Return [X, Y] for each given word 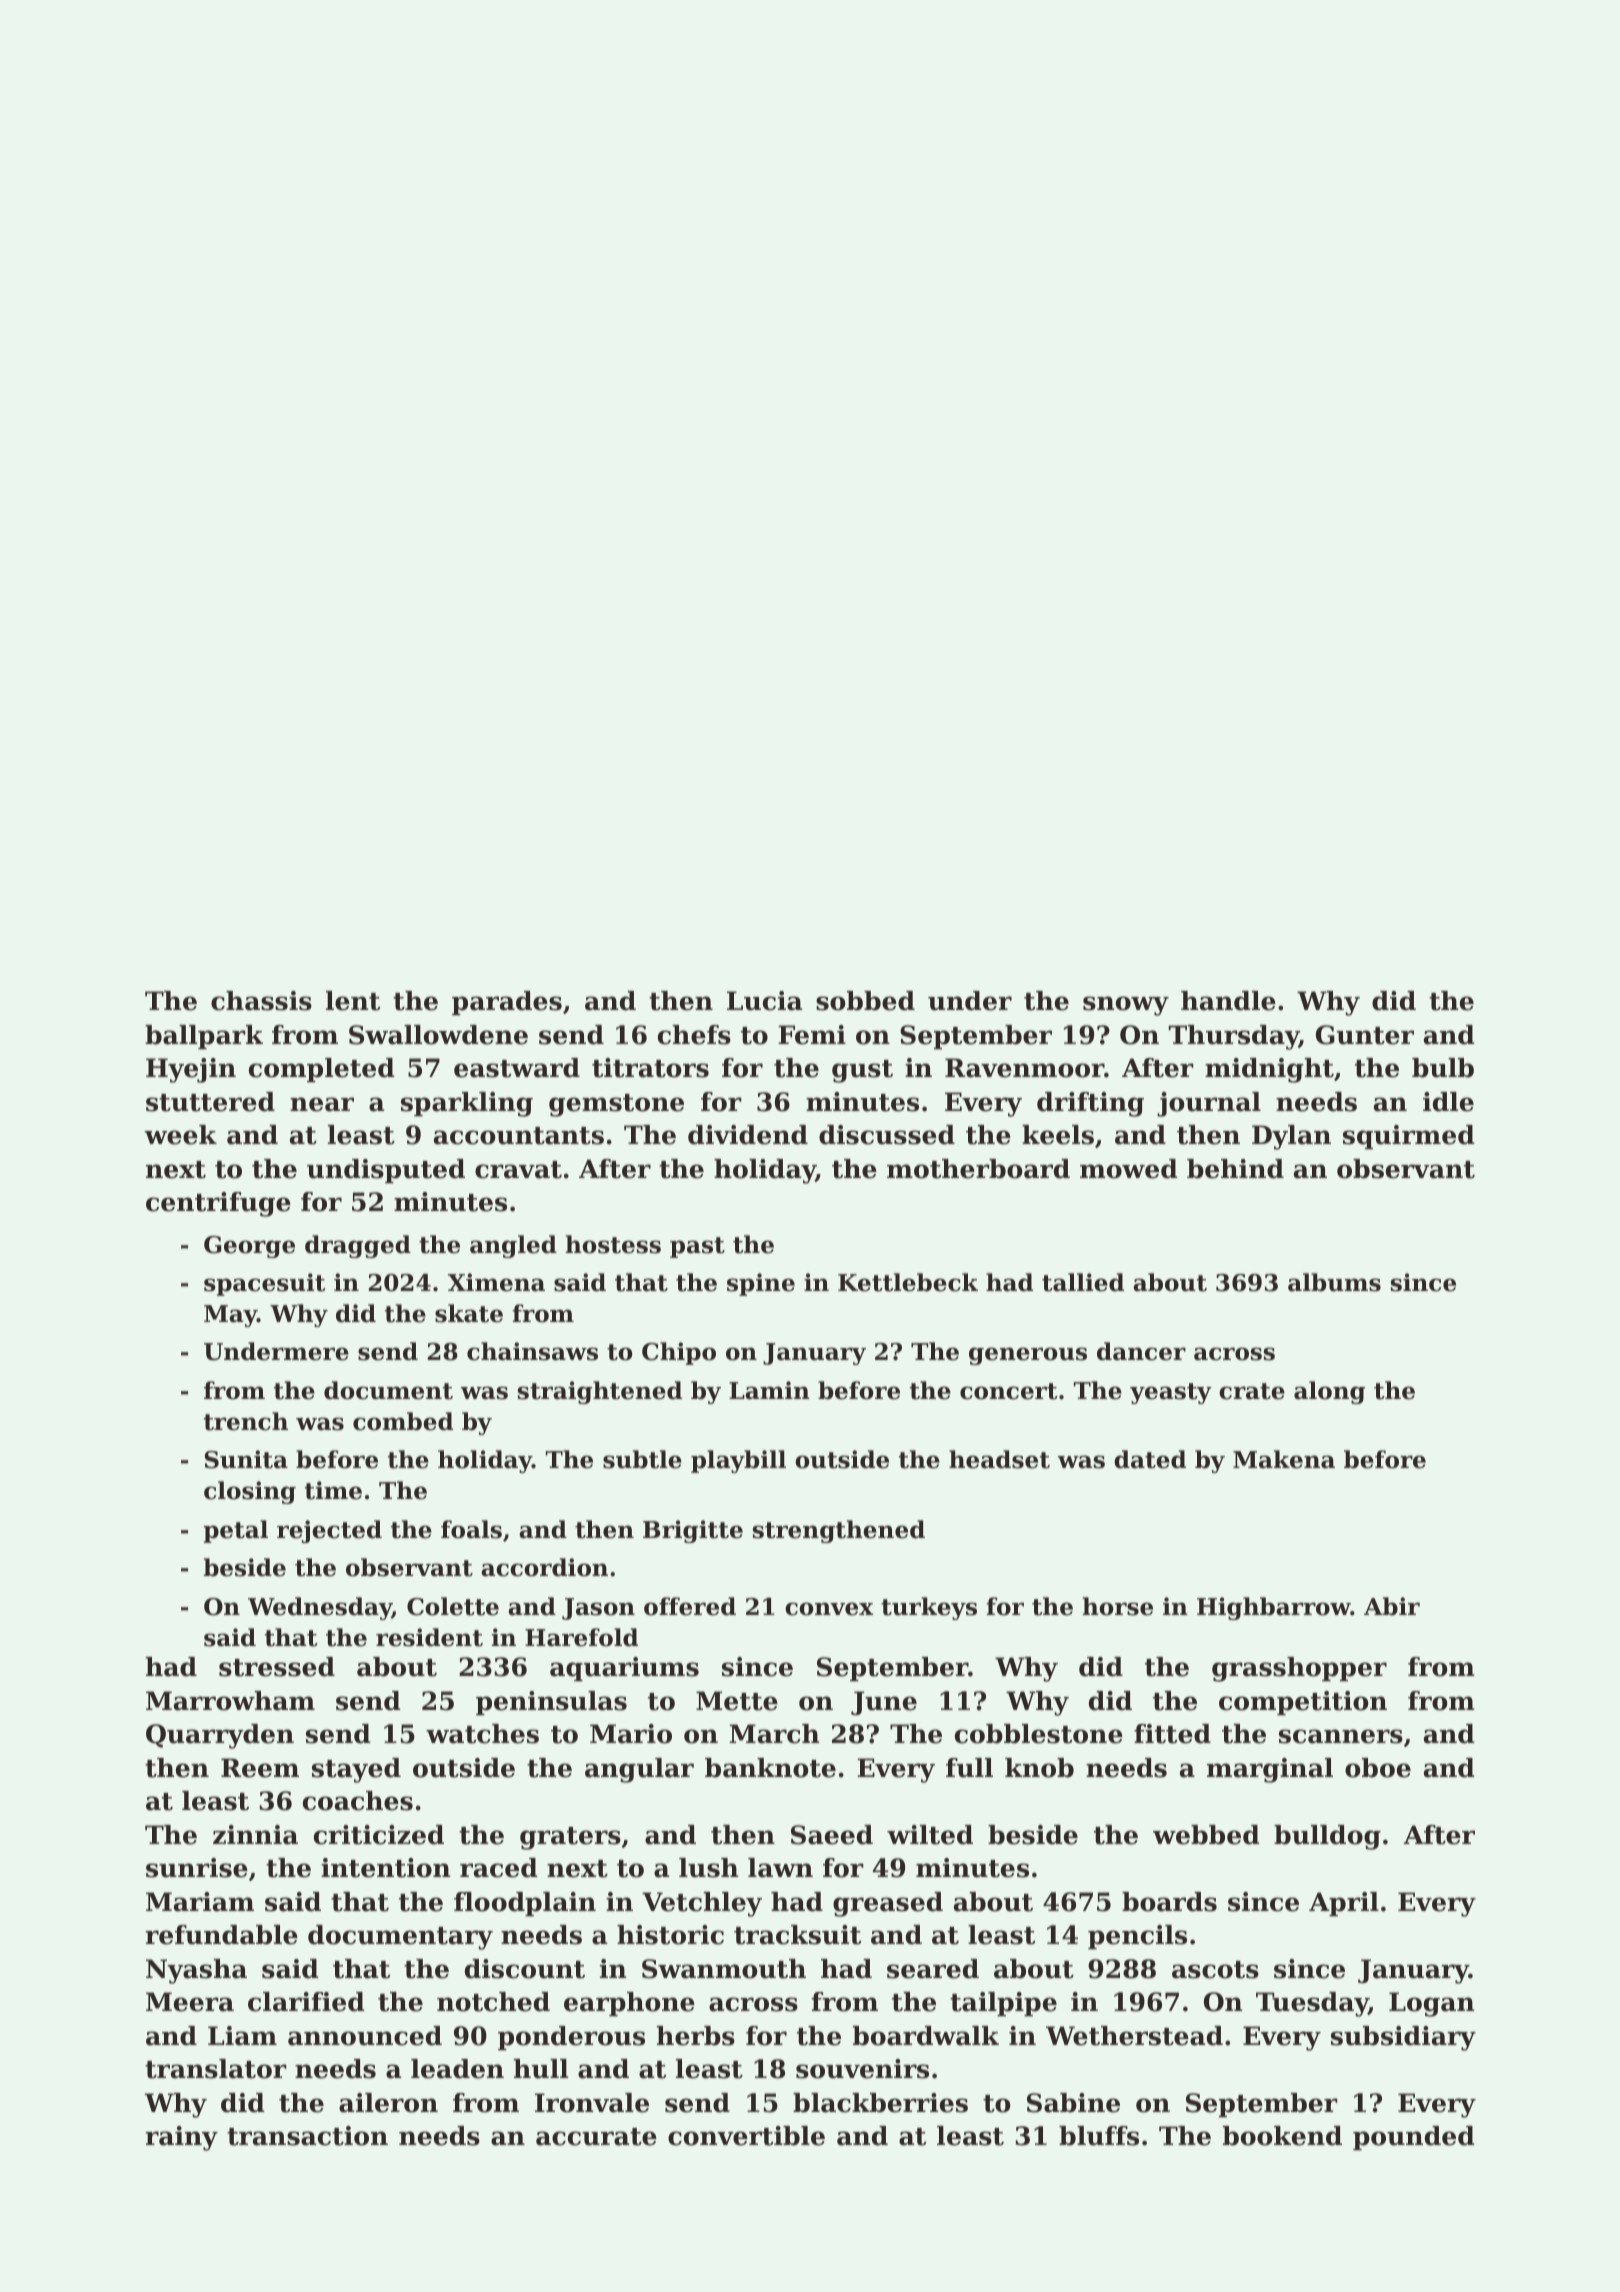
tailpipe [1003, 2004]
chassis [261, 1001]
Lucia [764, 1001]
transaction [307, 2136]
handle [1228, 1001]
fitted [1172, 1734]
